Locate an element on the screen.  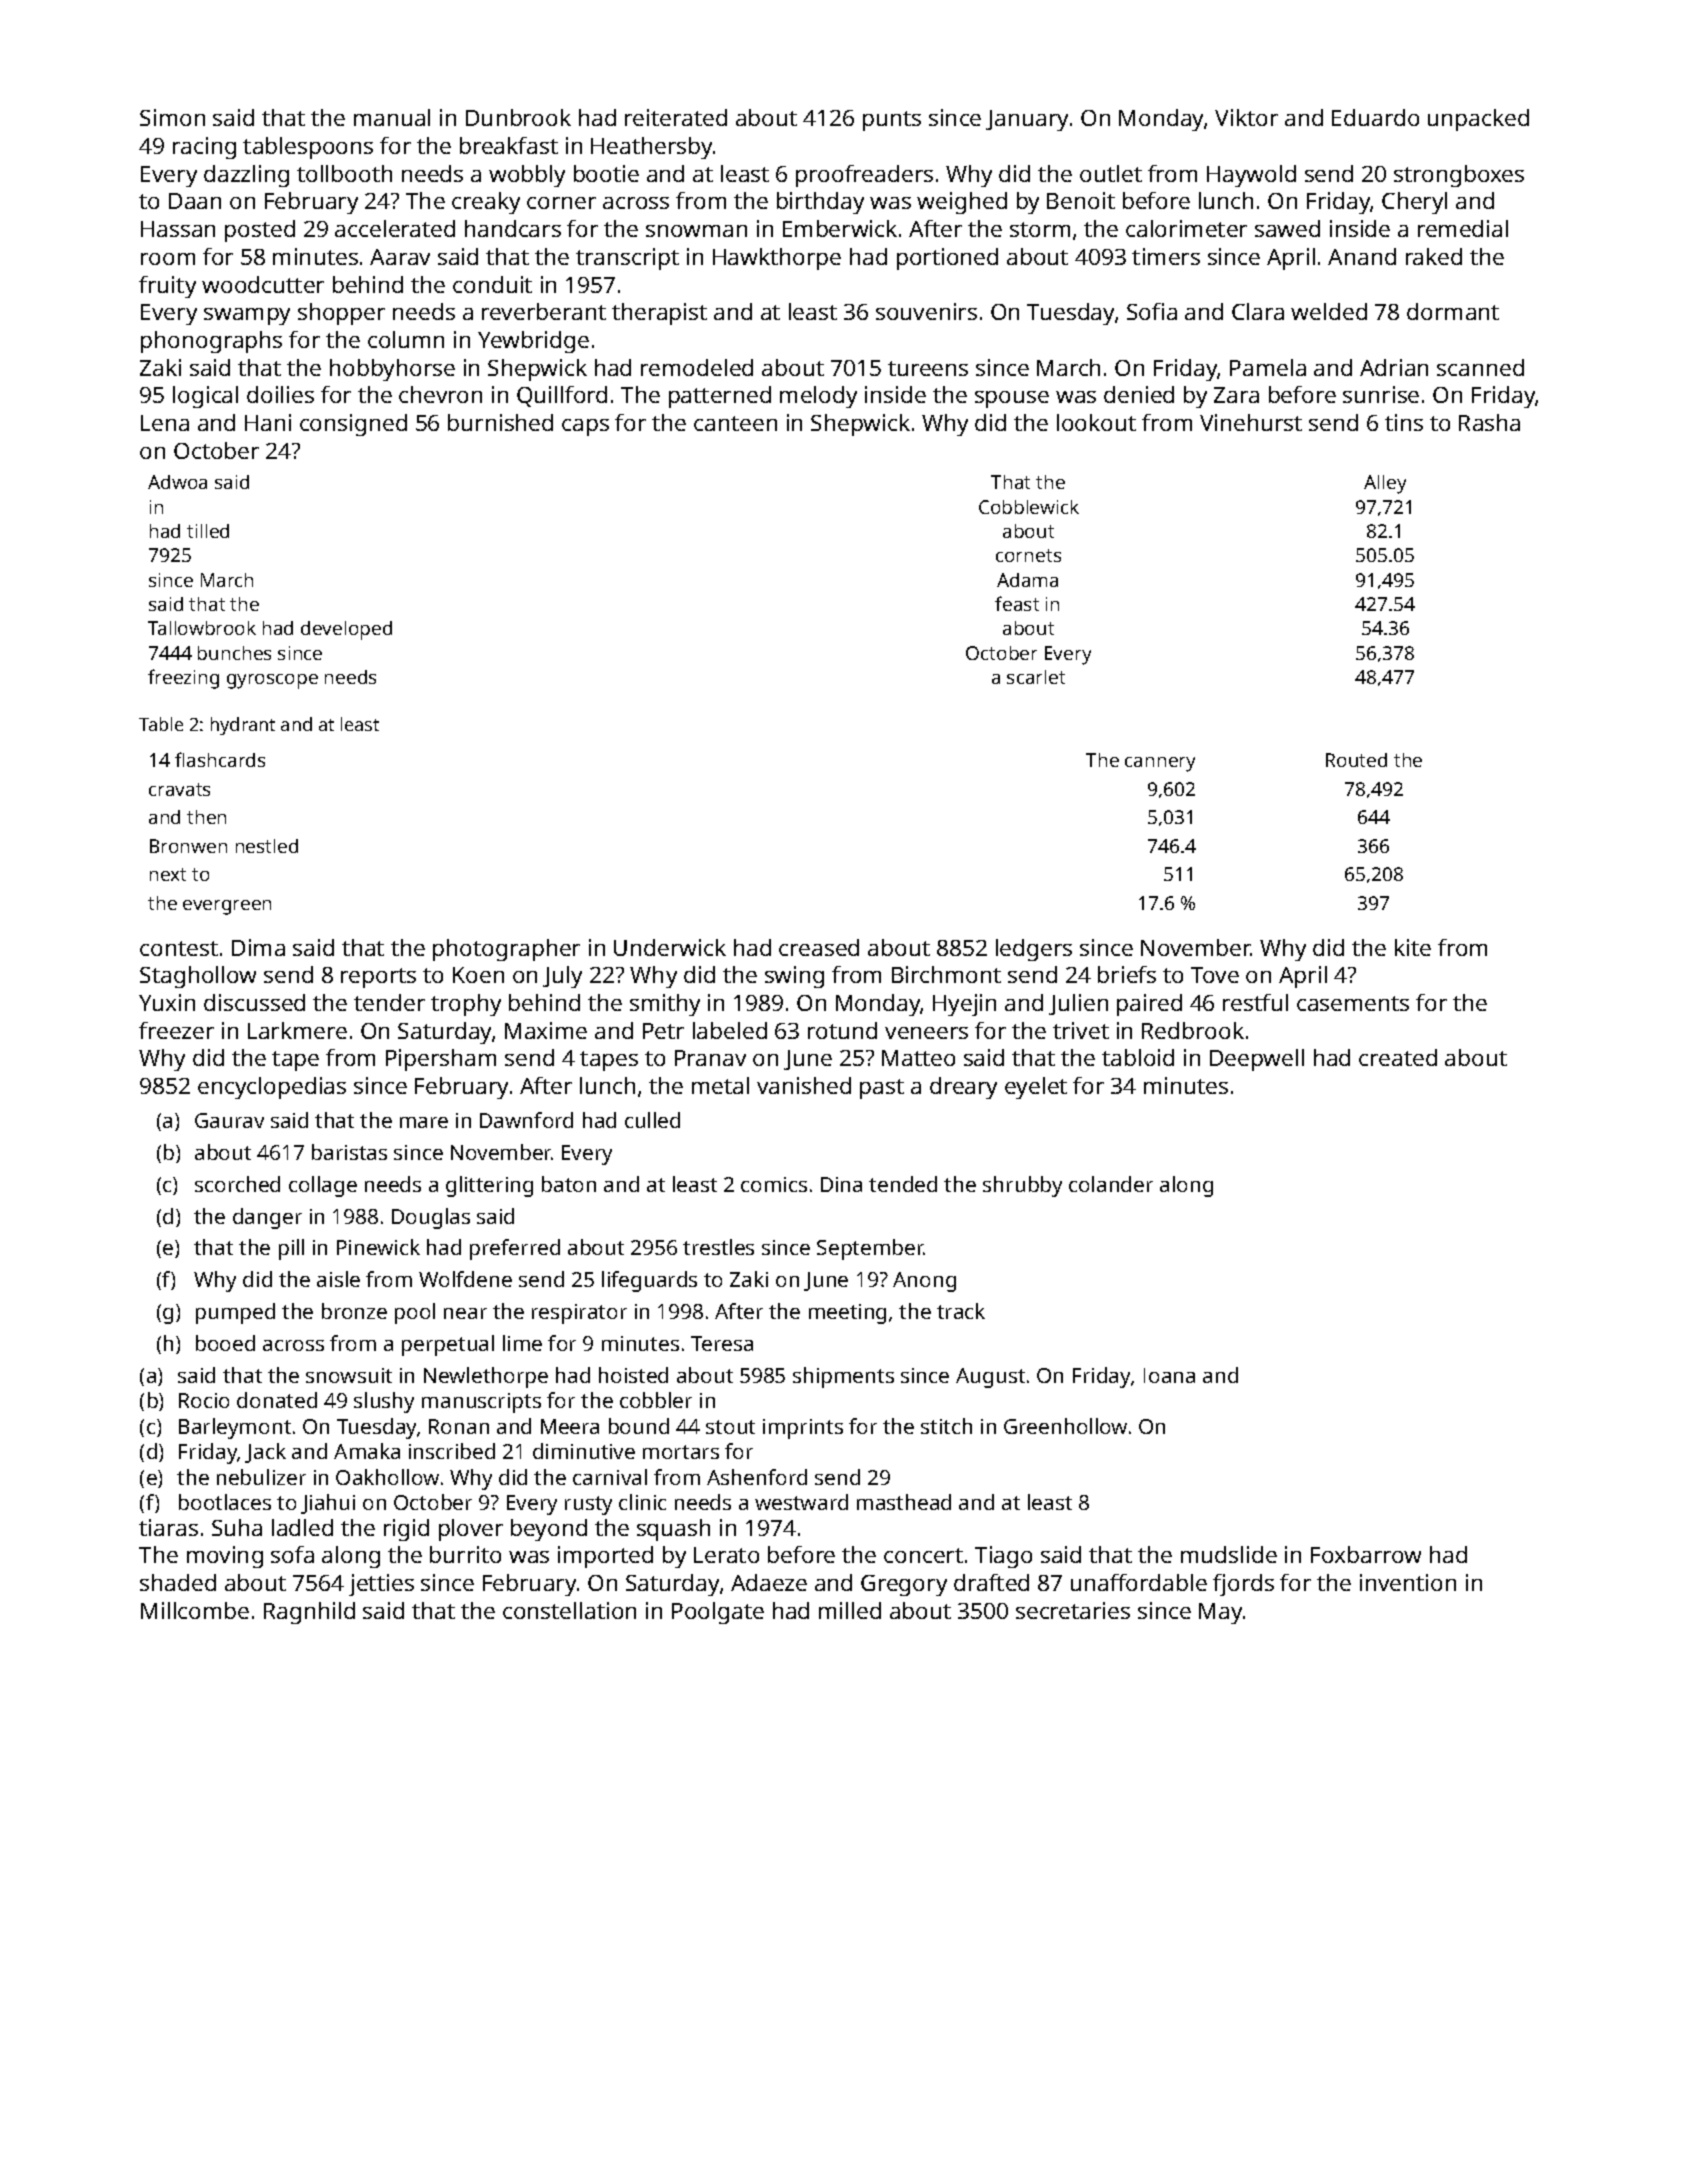
photographer is located at coordinates (506, 950).
